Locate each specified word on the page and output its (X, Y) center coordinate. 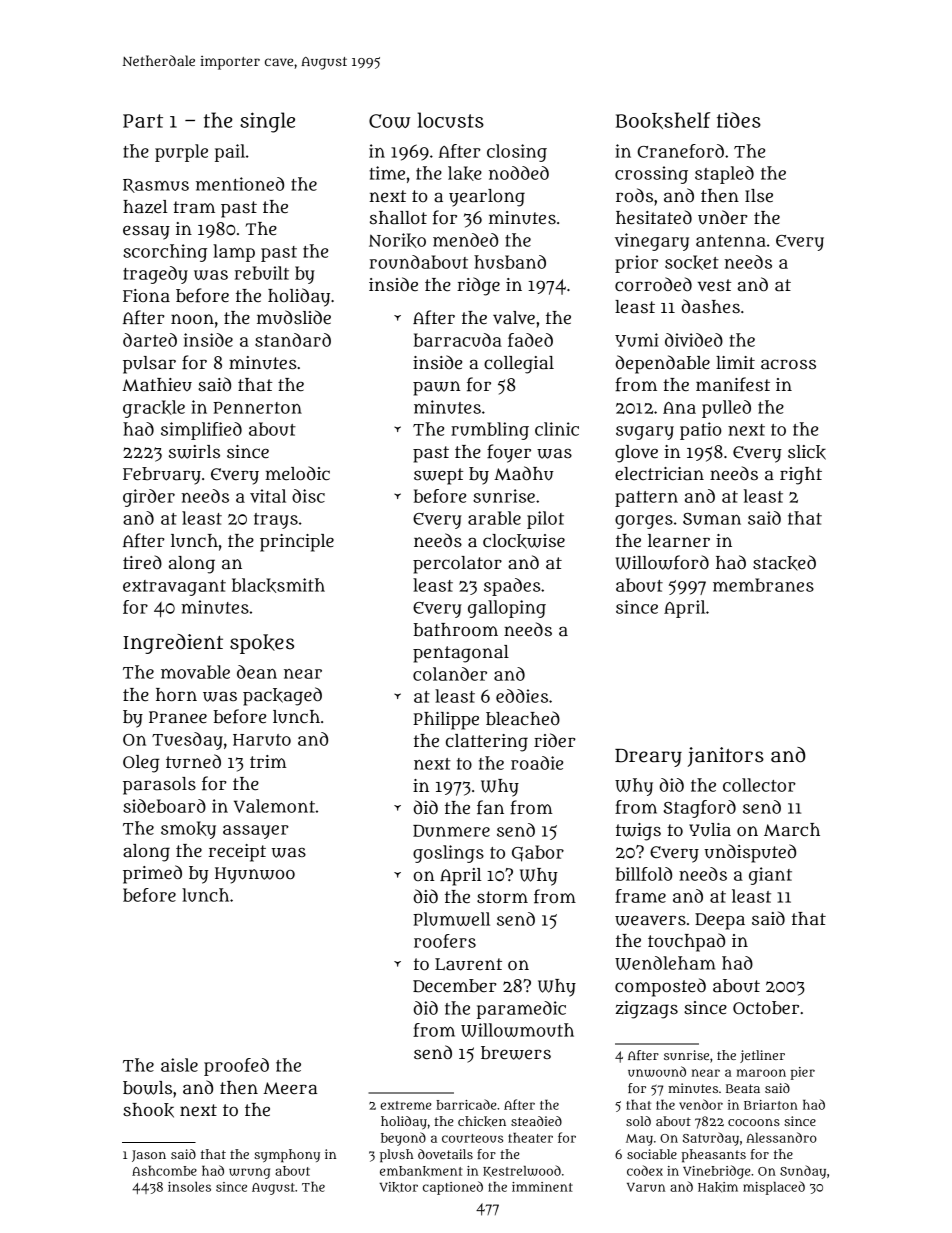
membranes (763, 585)
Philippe (446, 721)
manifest (733, 384)
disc (308, 496)
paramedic (521, 1010)
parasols (159, 786)
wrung (249, 1173)
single (267, 122)
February (162, 476)
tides (739, 120)
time (387, 173)
